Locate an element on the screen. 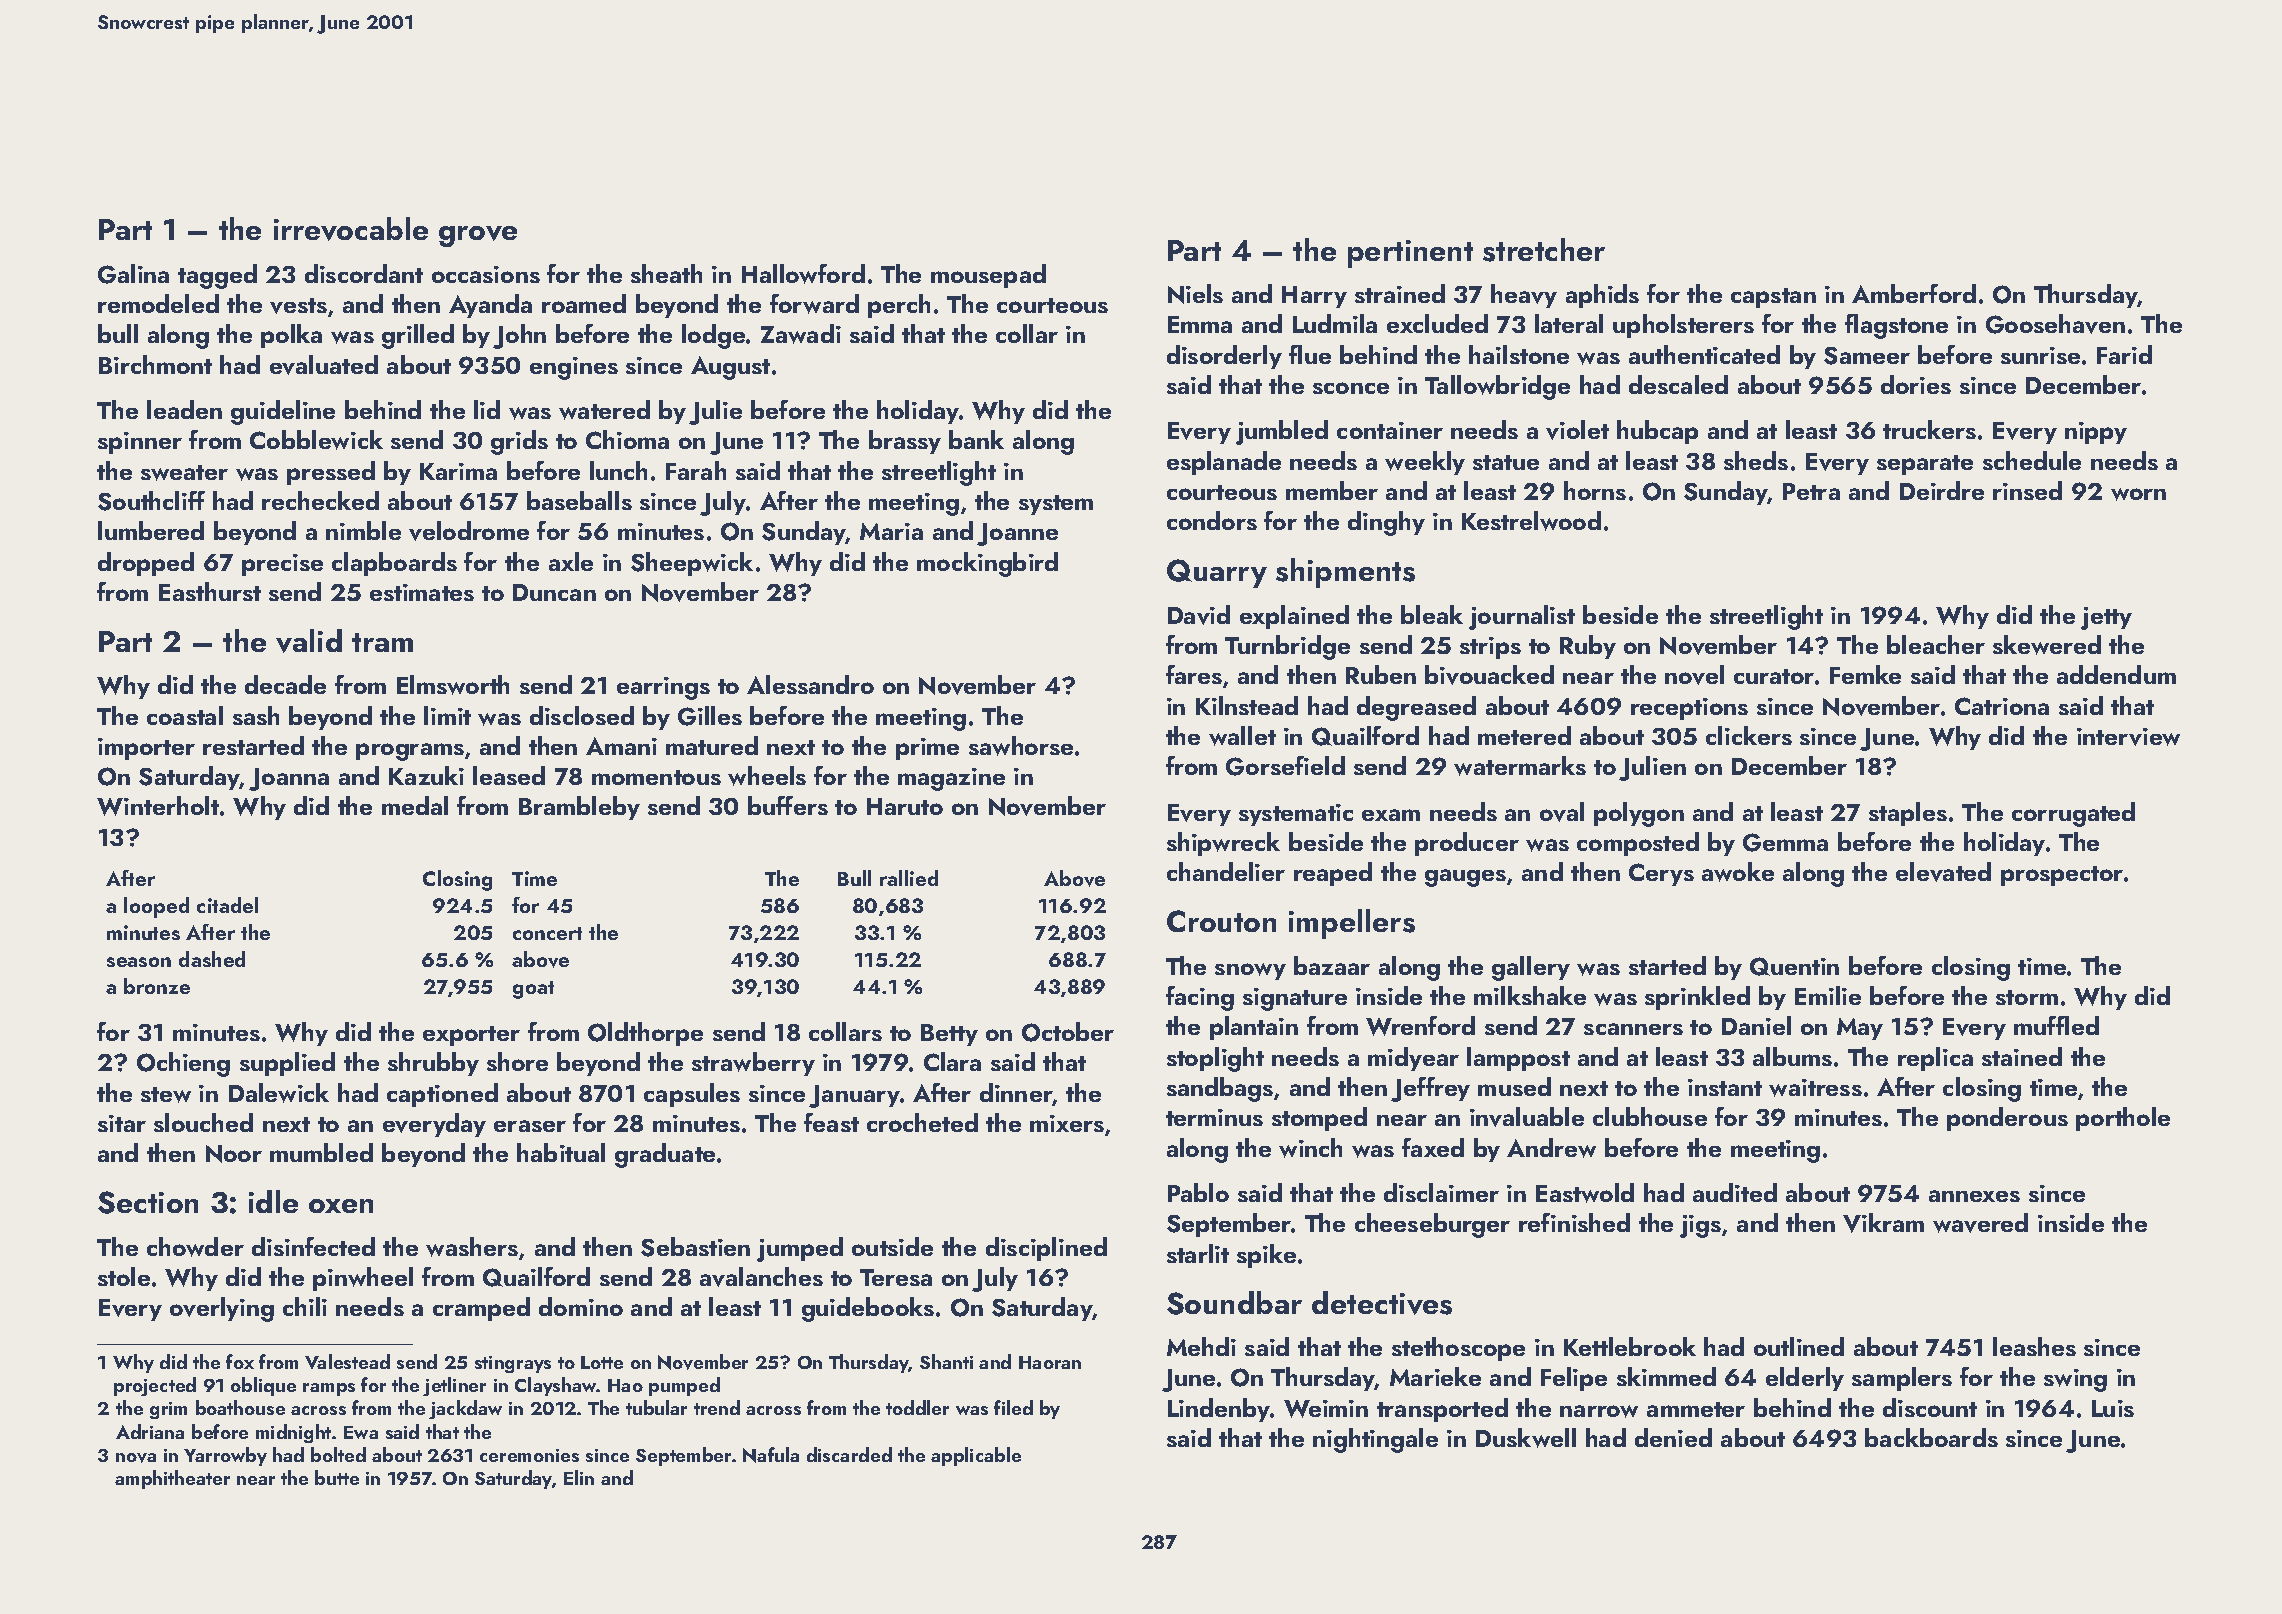 This screenshot has height=1614, width=2282. bank is located at coordinates (976, 439).
